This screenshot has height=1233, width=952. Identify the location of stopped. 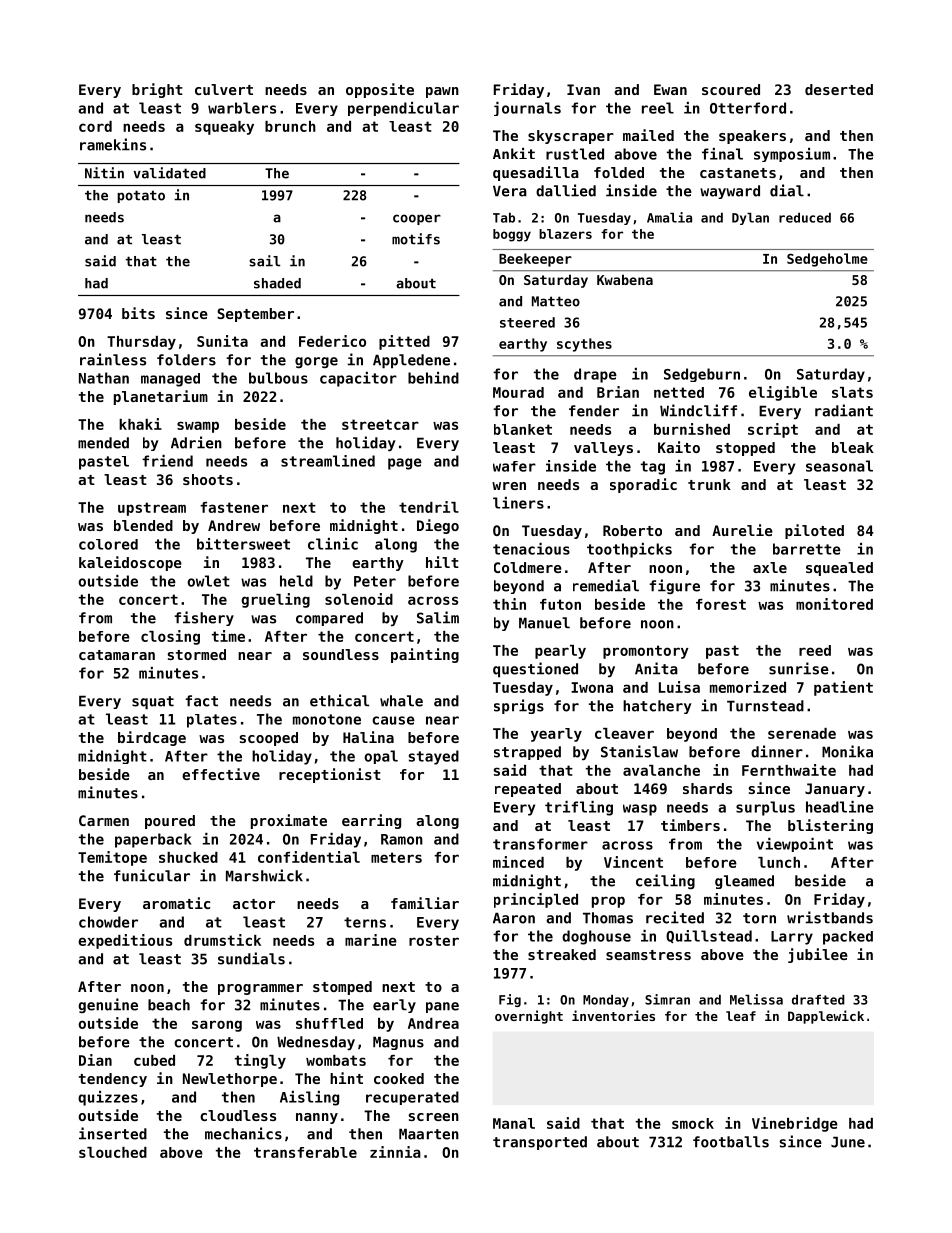
(745, 449).
